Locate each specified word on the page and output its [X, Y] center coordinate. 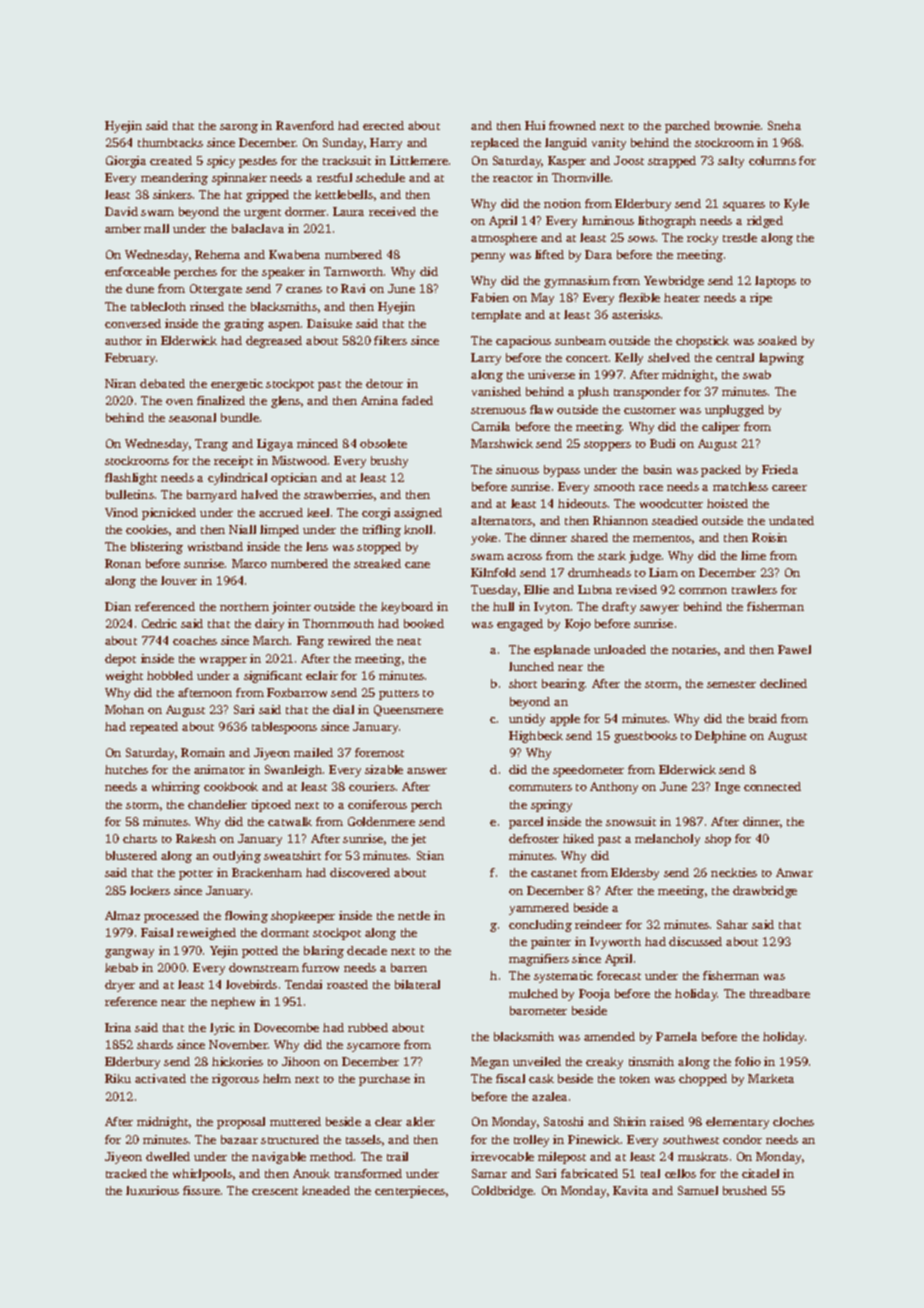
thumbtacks [170, 142]
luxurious [152, 1190]
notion [562, 203]
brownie [737, 125]
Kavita [630, 1190]
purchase [384, 1080]
